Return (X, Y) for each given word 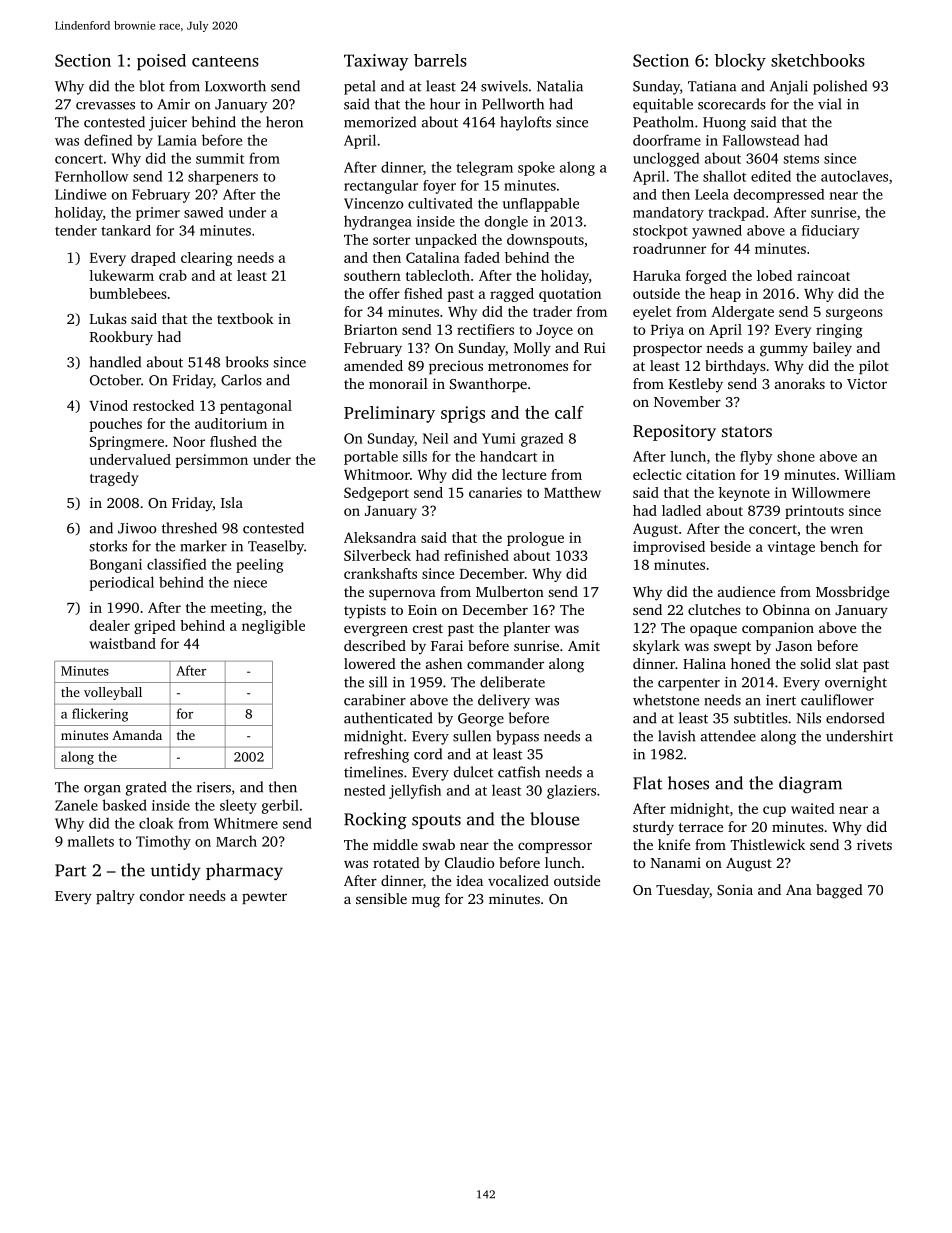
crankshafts (380, 573)
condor (162, 895)
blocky (740, 62)
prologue (535, 539)
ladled (681, 510)
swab (438, 844)
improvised (669, 548)
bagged (839, 891)
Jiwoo (137, 528)
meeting (236, 609)
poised (161, 62)
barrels (440, 60)
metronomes (528, 366)
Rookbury (121, 338)
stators (747, 431)
